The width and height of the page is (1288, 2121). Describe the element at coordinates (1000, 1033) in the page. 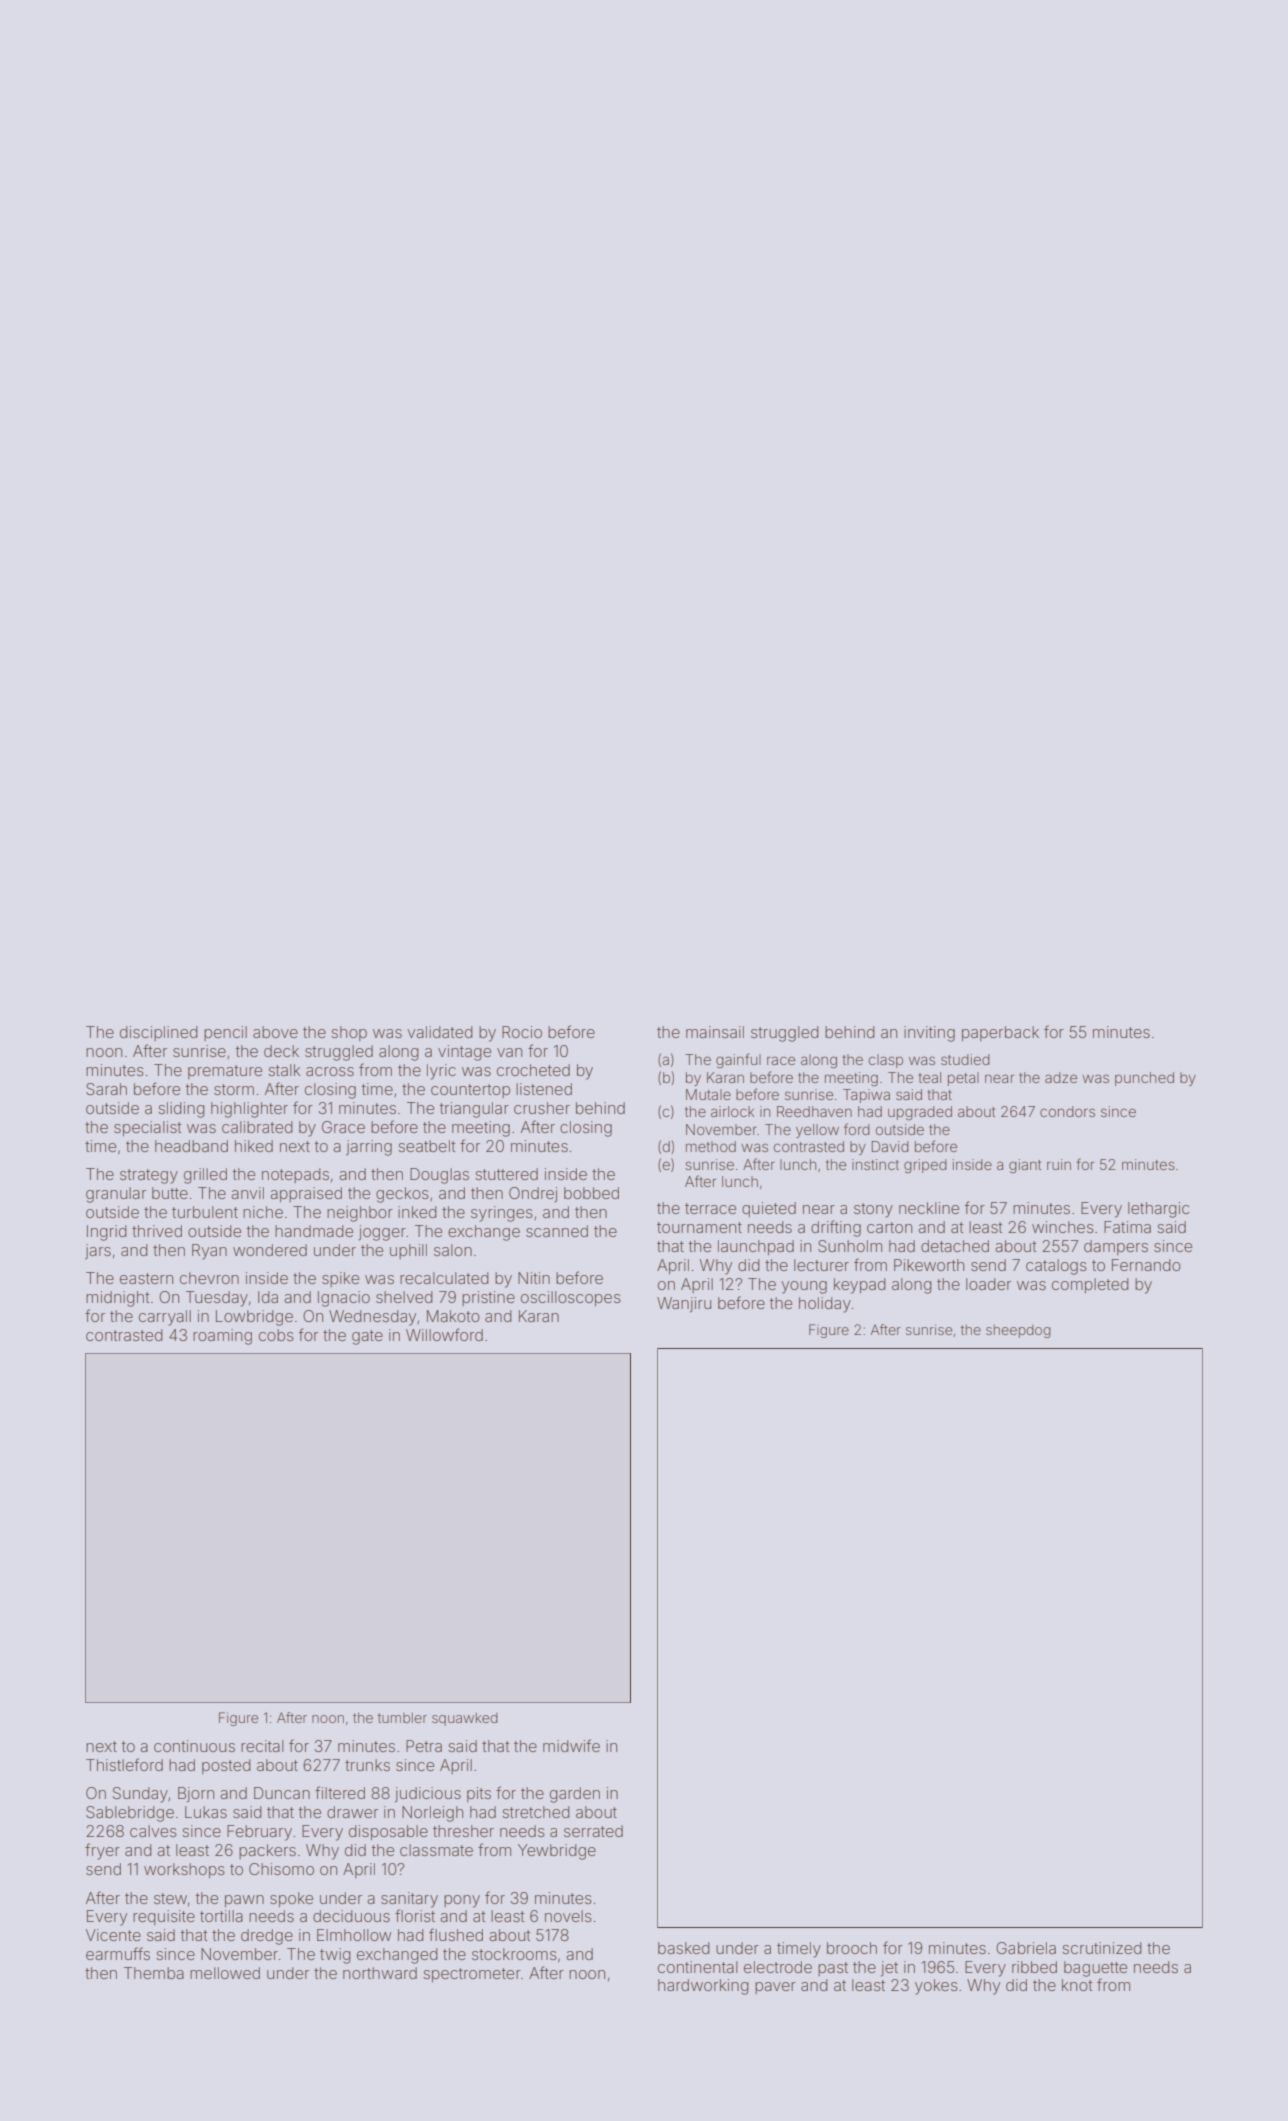

I see `paperback` at that location.
